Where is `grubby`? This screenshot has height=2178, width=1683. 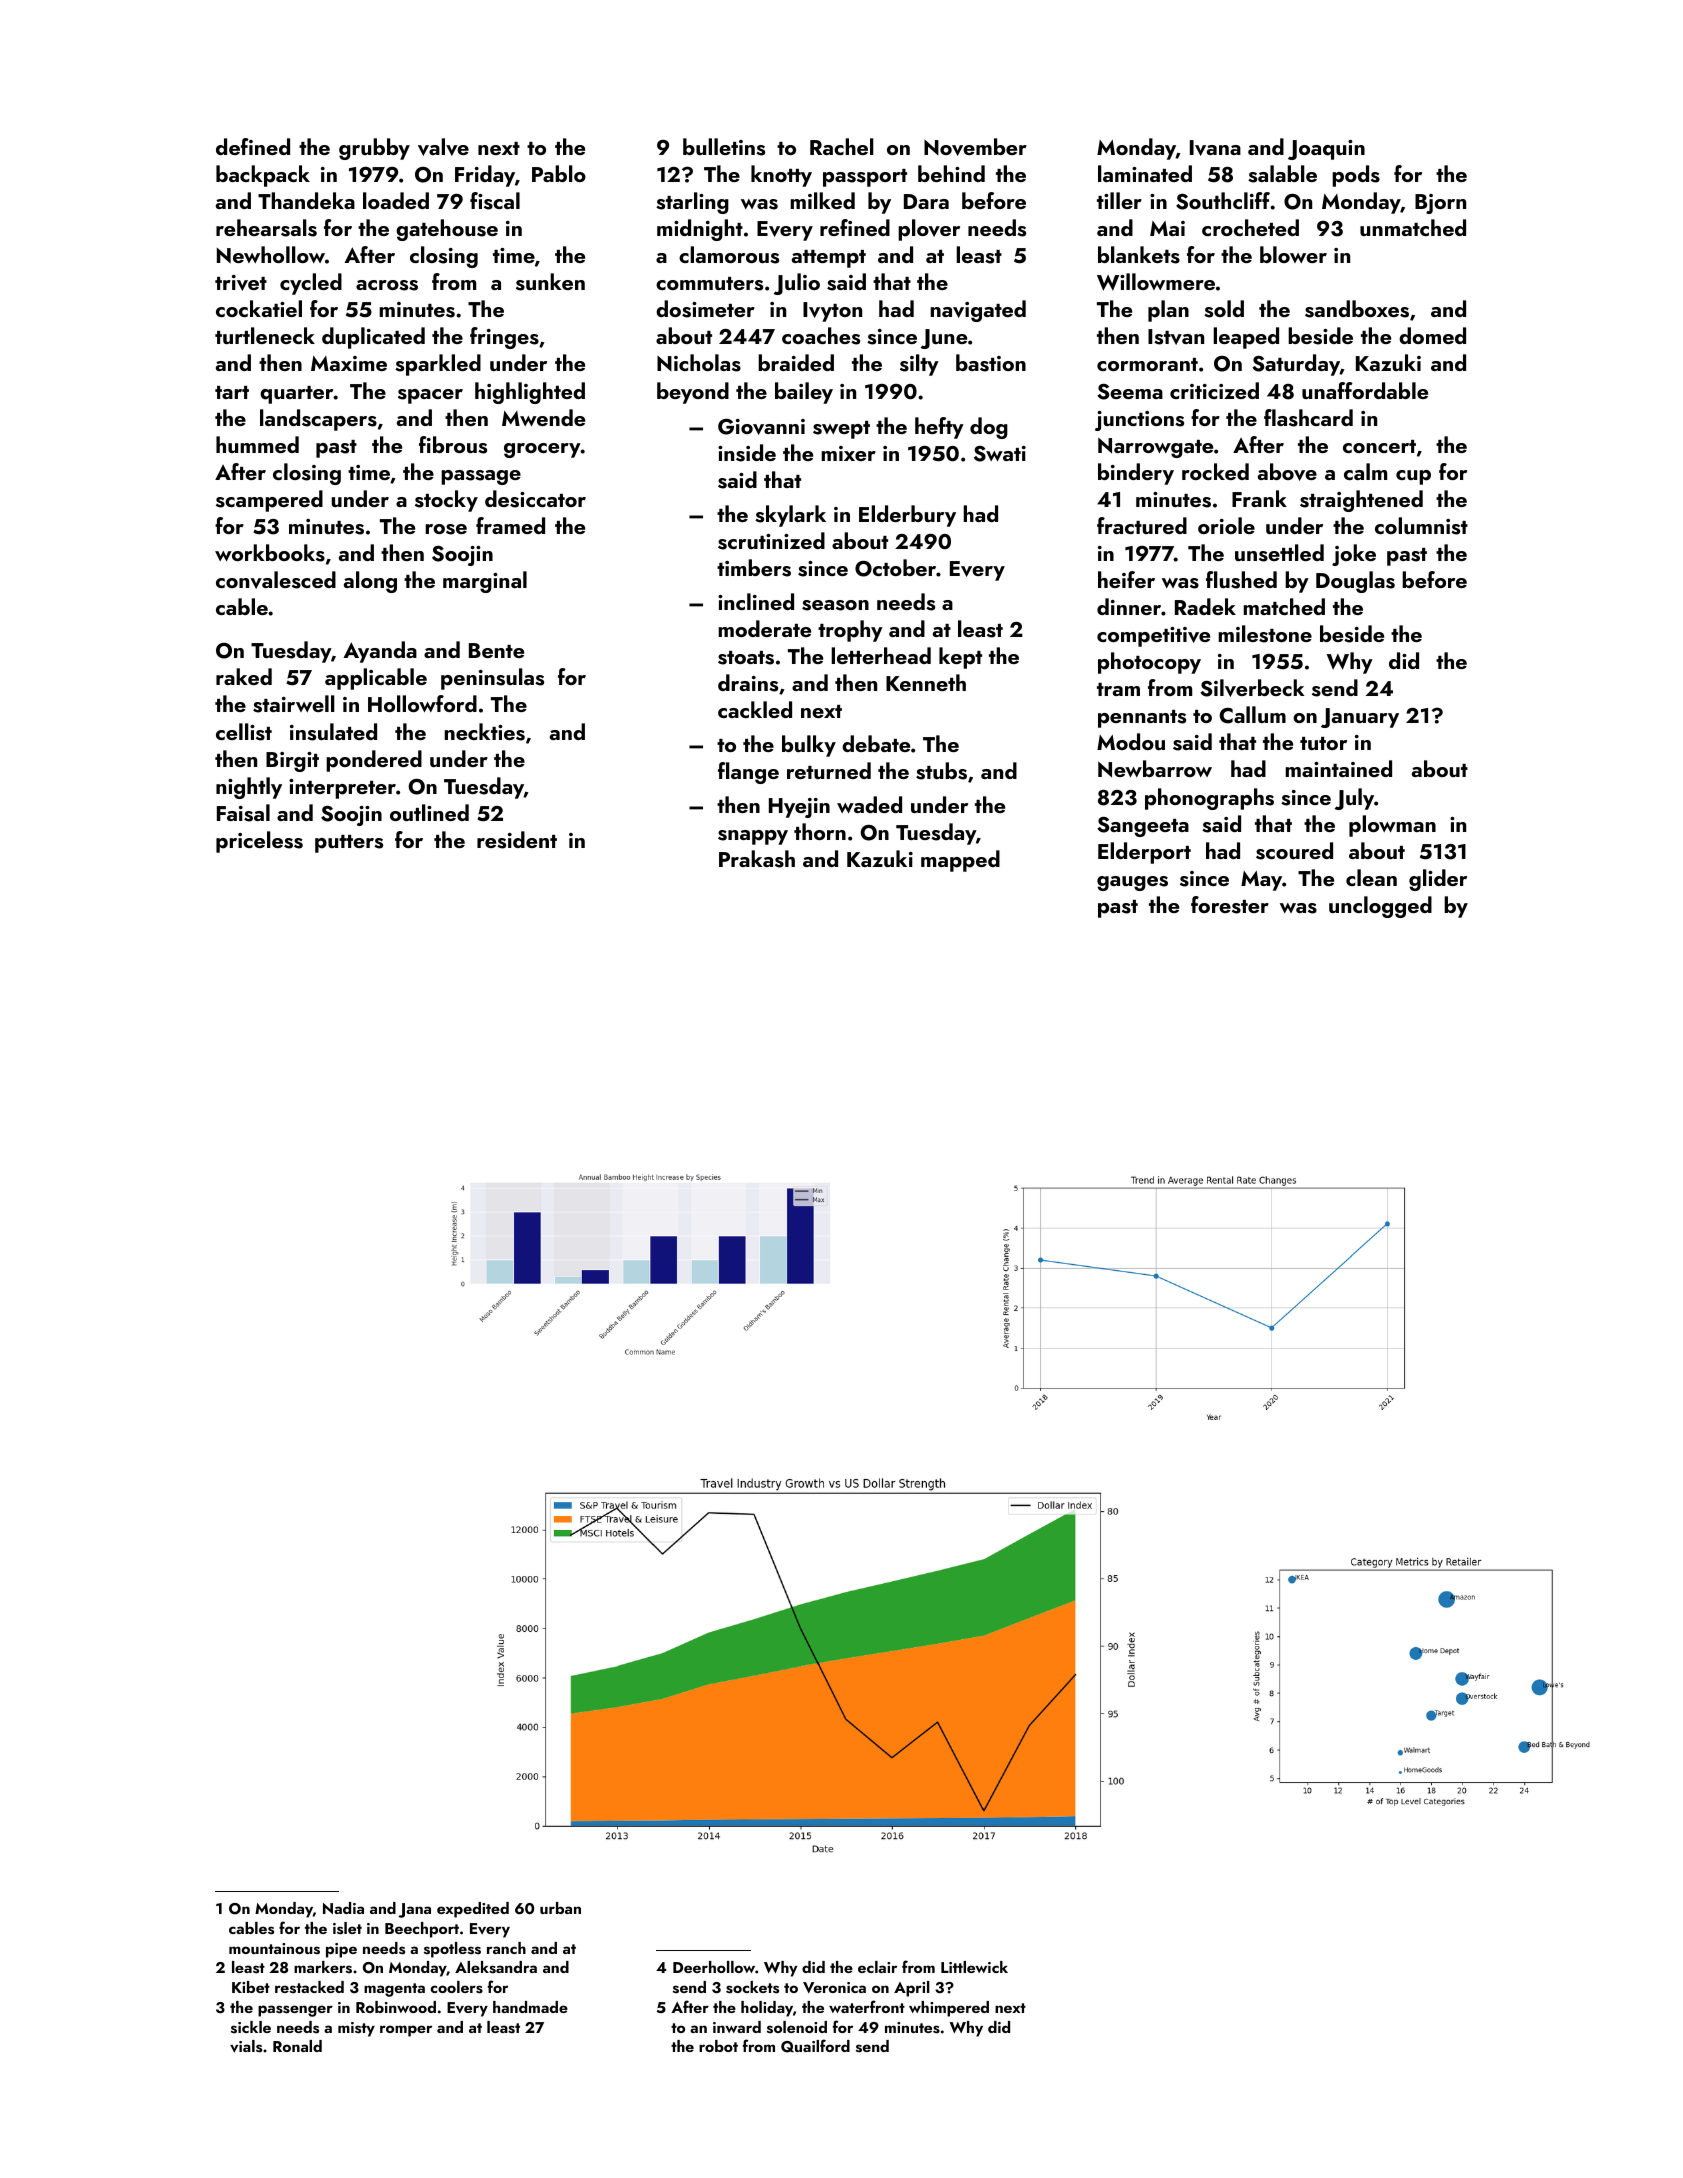 grubby is located at coordinates (374, 149).
